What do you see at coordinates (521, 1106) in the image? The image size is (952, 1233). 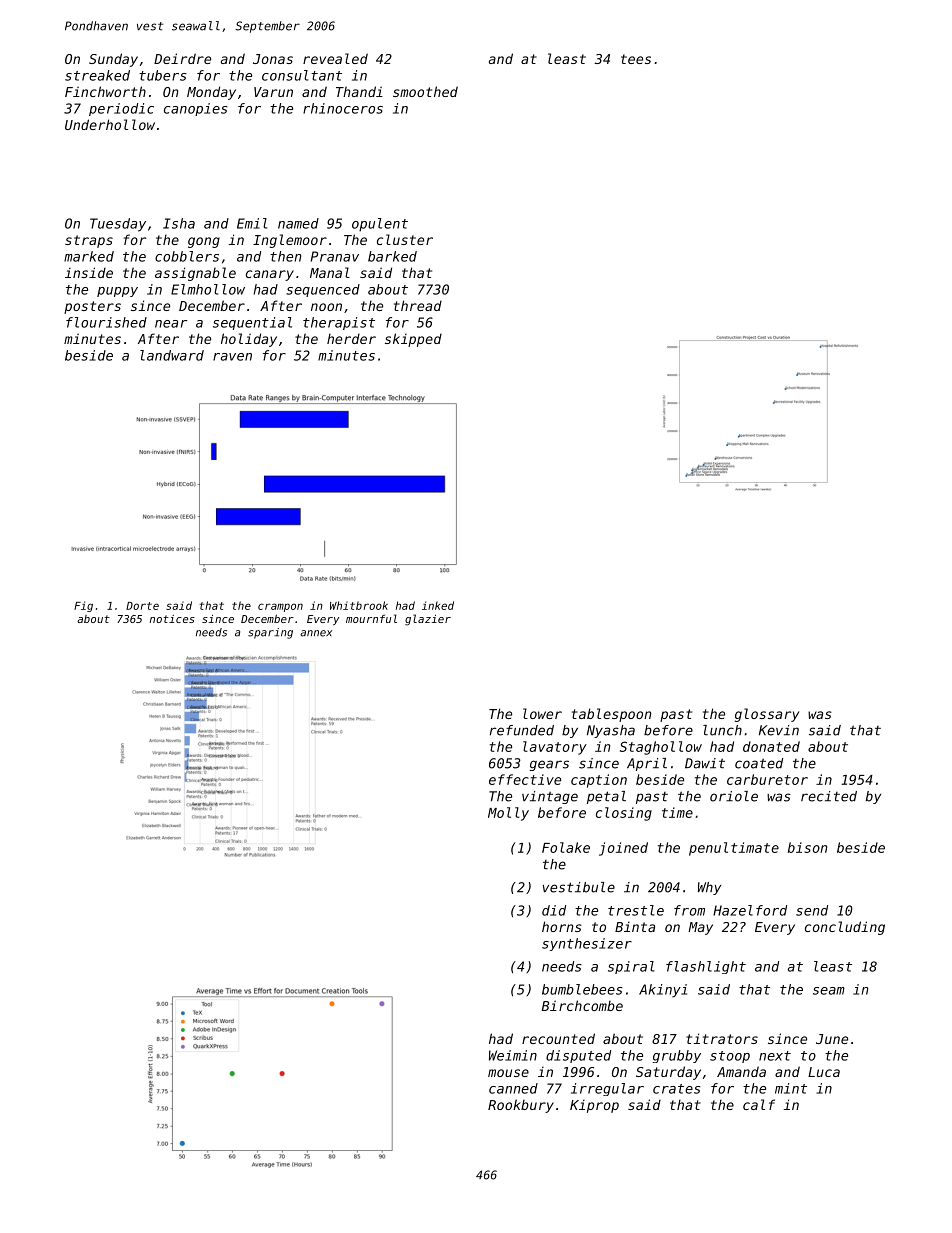 I see `Rookbury` at bounding box center [521, 1106].
